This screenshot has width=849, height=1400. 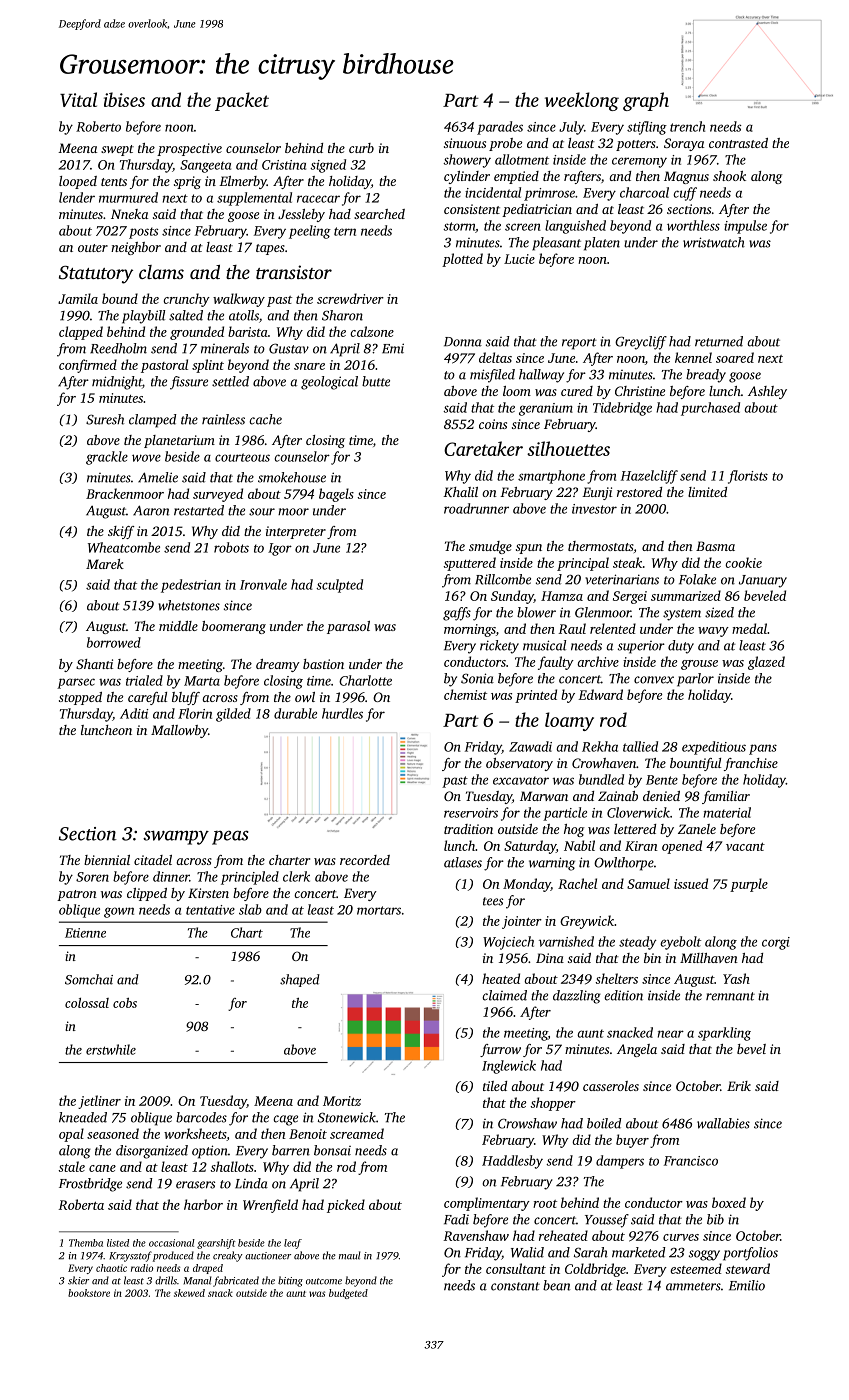 What do you see at coordinates (579, 344) in the screenshot?
I see `report` at bounding box center [579, 344].
